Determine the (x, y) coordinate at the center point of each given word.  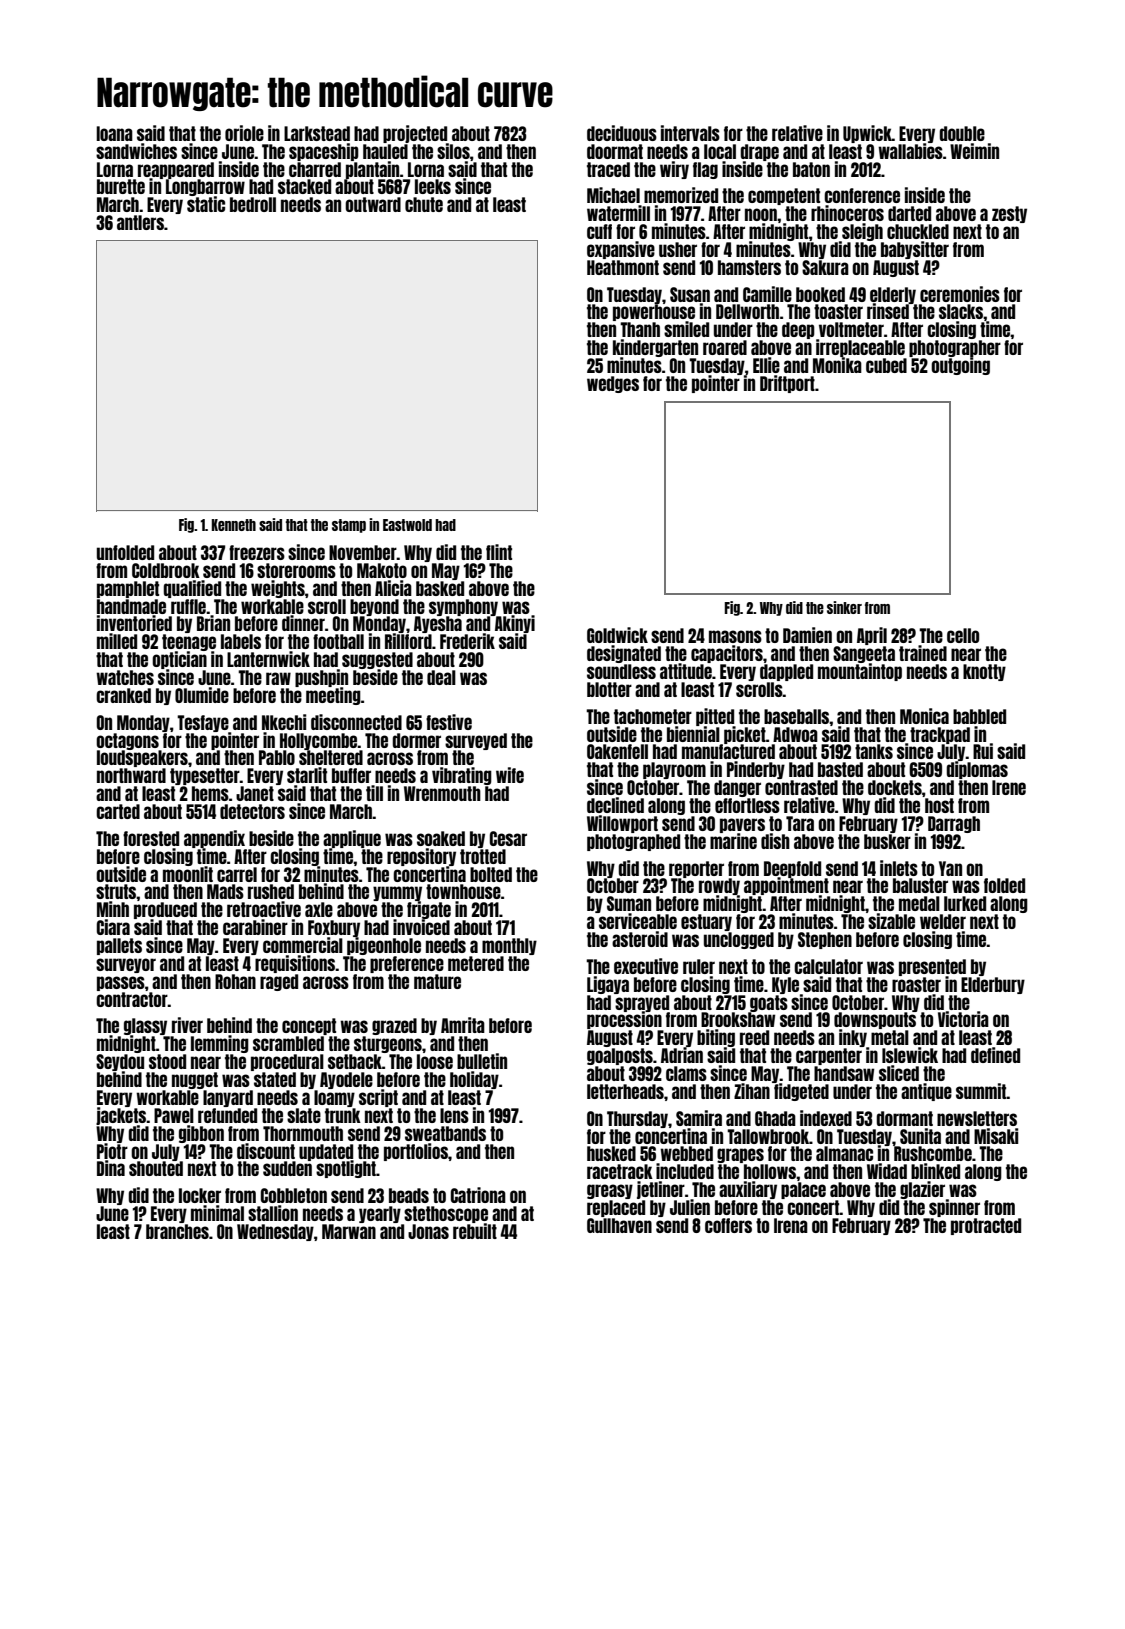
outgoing (960, 366)
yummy (397, 894)
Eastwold (407, 525)
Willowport (622, 824)
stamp (349, 526)
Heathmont (623, 267)
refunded (227, 1115)
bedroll (253, 204)
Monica (924, 716)
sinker (844, 607)
